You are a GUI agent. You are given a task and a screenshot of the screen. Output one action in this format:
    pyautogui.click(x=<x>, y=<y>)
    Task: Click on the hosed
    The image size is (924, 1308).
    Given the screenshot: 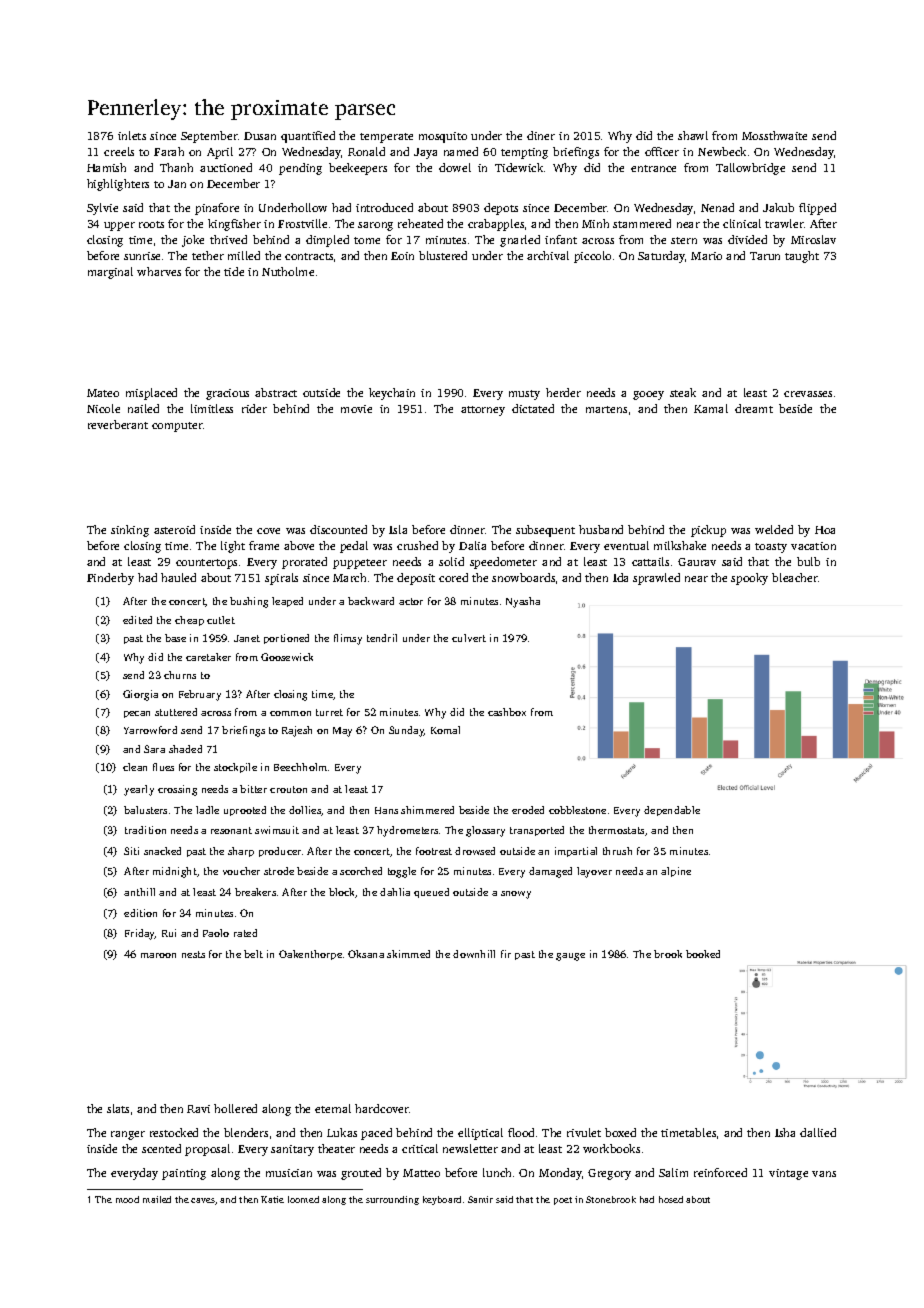 What is the action you would take?
    pyautogui.click(x=671, y=1199)
